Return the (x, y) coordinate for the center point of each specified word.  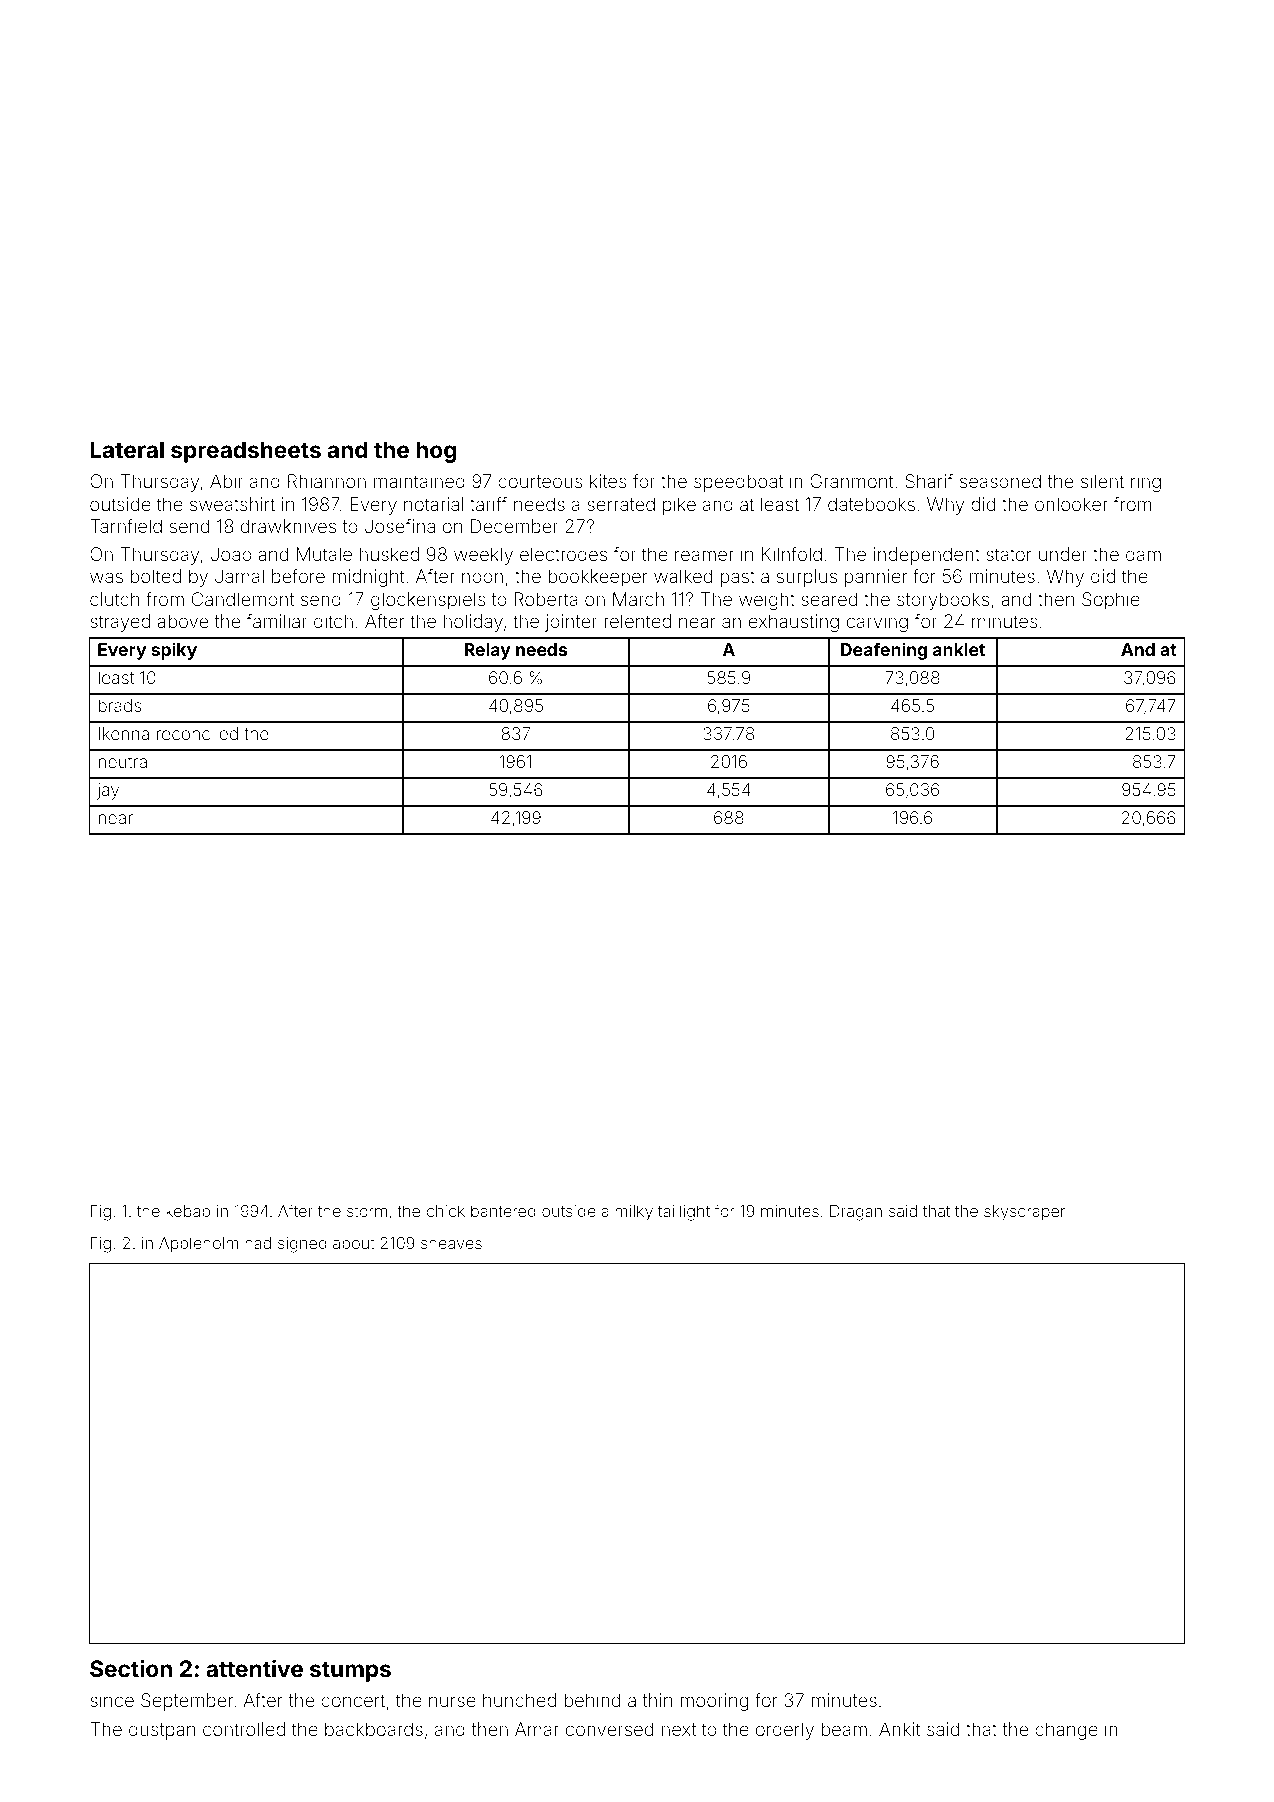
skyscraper (1024, 1213)
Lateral (127, 449)
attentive (254, 1668)
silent (1102, 481)
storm (367, 1211)
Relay (488, 651)
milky (634, 1213)
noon (482, 577)
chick (445, 1211)
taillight (684, 1213)
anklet (959, 649)
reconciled (197, 733)
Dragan (856, 1213)
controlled (244, 1729)
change (1066, 1731)
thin (657, 1700)
